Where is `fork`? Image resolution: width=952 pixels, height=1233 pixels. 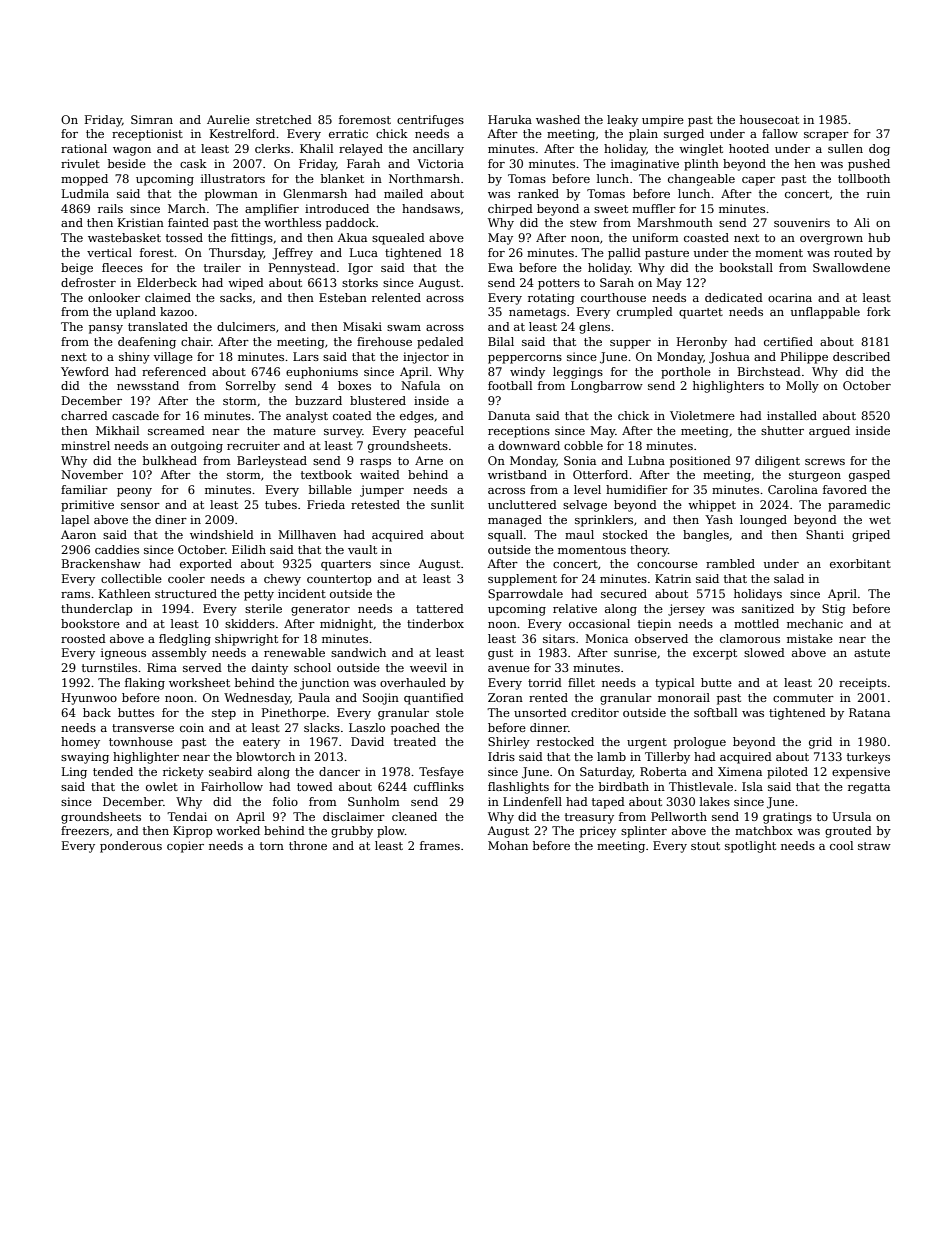
fork is located at coordinates (879, 311).
